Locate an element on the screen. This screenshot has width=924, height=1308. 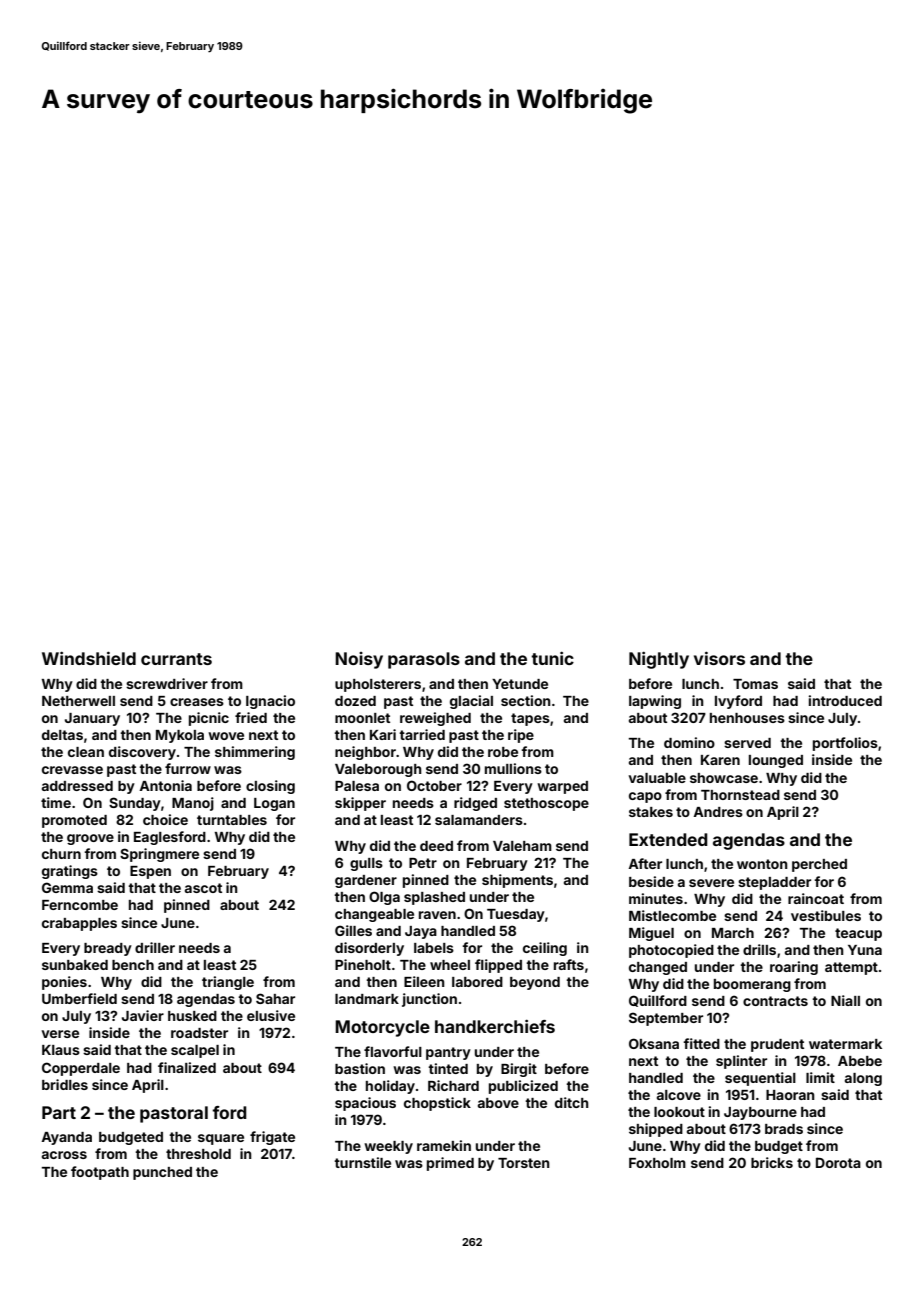
tunic is located at coordinates (552, 658).
